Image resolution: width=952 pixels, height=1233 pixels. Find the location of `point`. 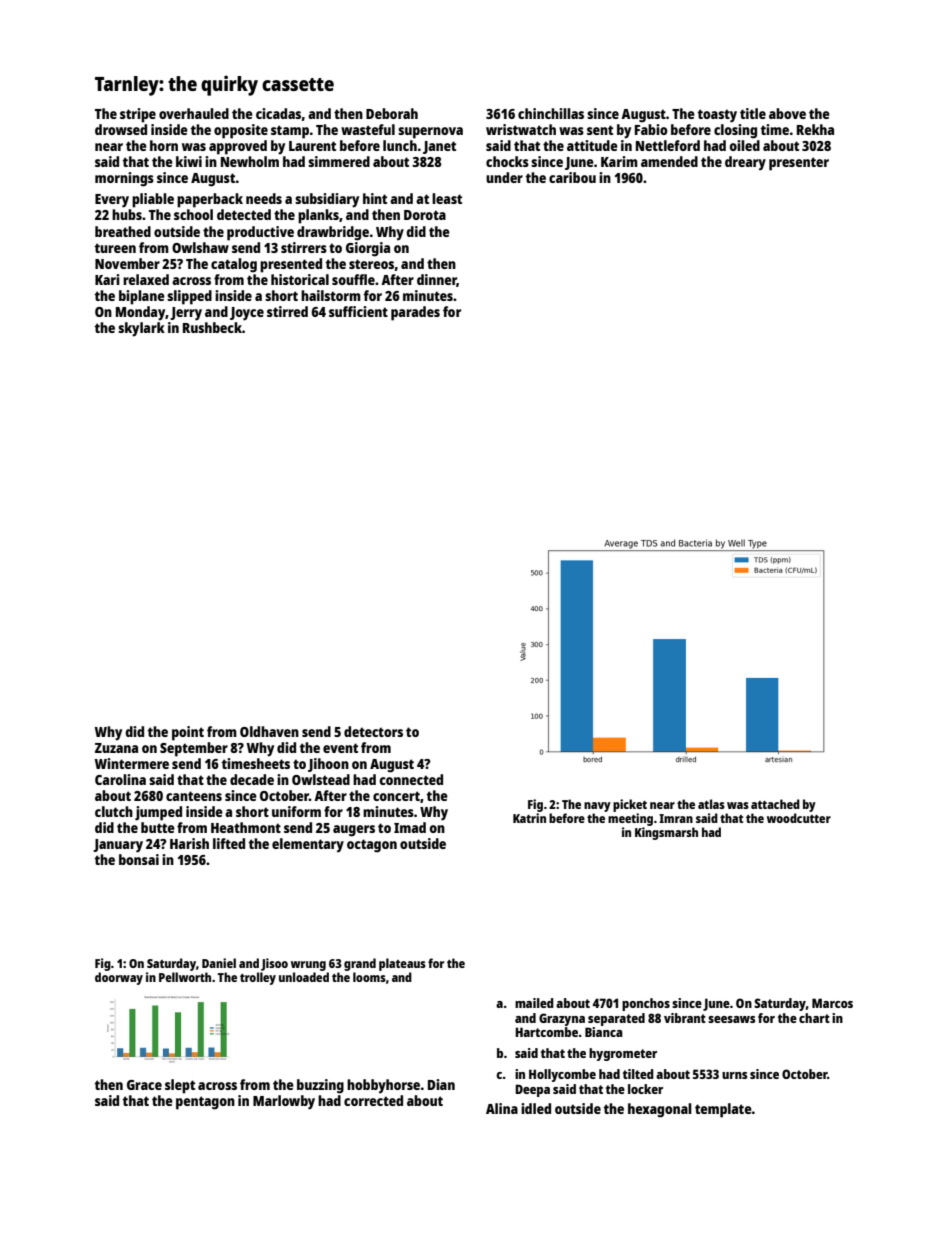

point is located at coordinates (188, 733).
